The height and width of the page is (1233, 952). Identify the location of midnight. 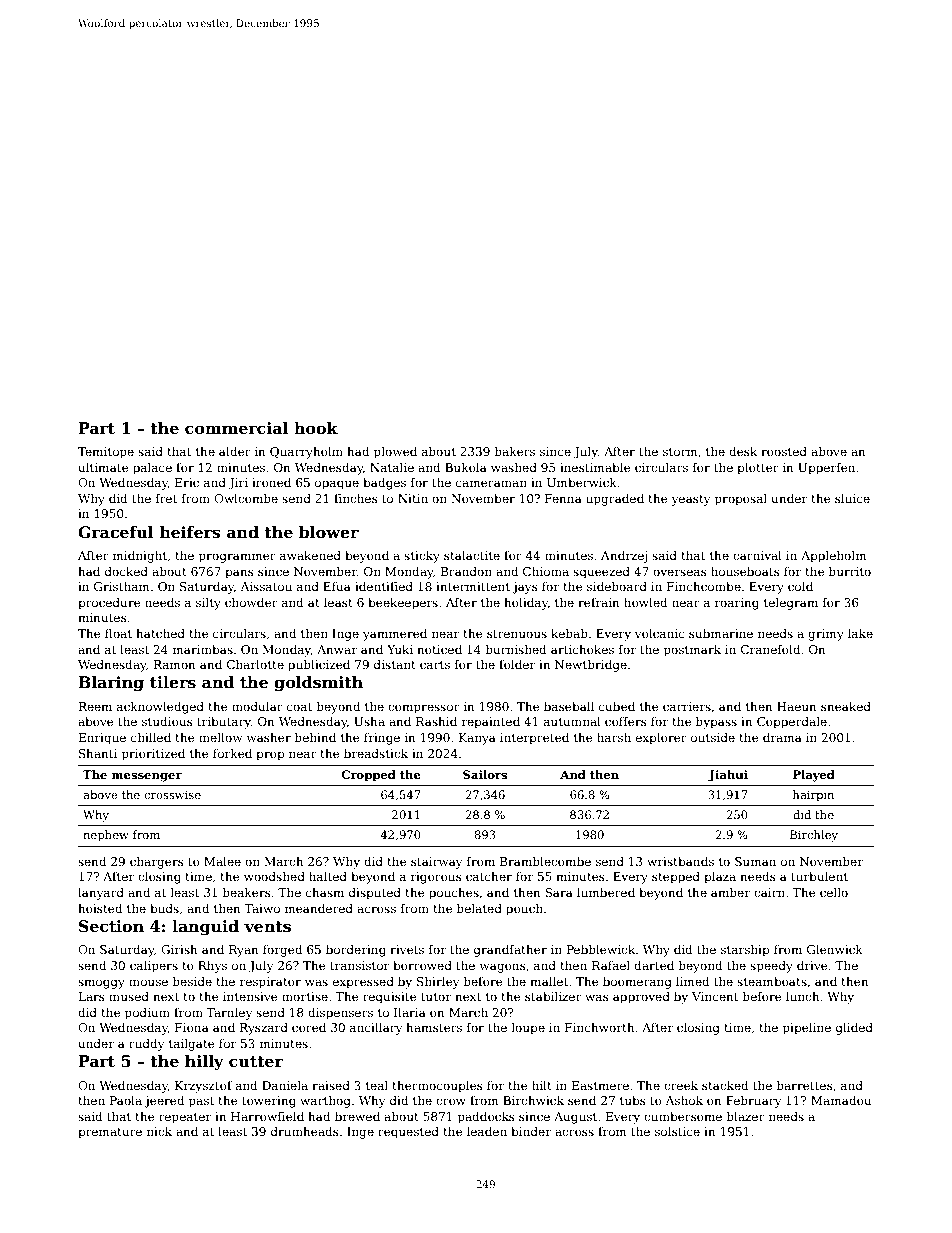
(140, 556).
